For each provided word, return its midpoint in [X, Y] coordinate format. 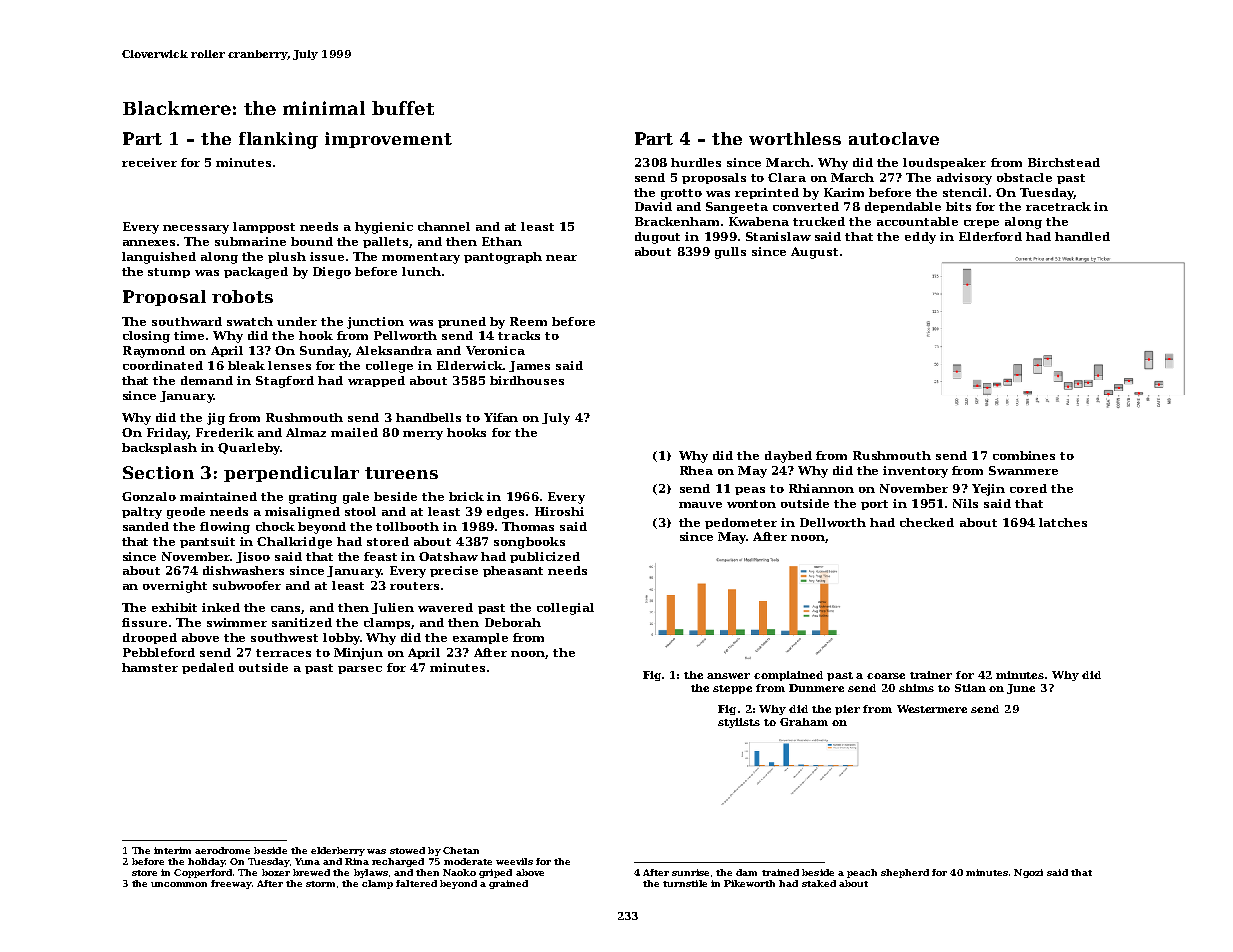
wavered [445, 607]
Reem [528, 321]
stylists [739, 723]
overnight [175, 587]
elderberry [338, 851]
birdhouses [527, 380]
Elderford [990, 236]
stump [169, 273]
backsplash [159, 448]
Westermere [932, 709]
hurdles [696, 162]
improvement [388, 140]
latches [1063, 522]
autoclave [894, 138]
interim [172, 850]
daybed [788, 457]
